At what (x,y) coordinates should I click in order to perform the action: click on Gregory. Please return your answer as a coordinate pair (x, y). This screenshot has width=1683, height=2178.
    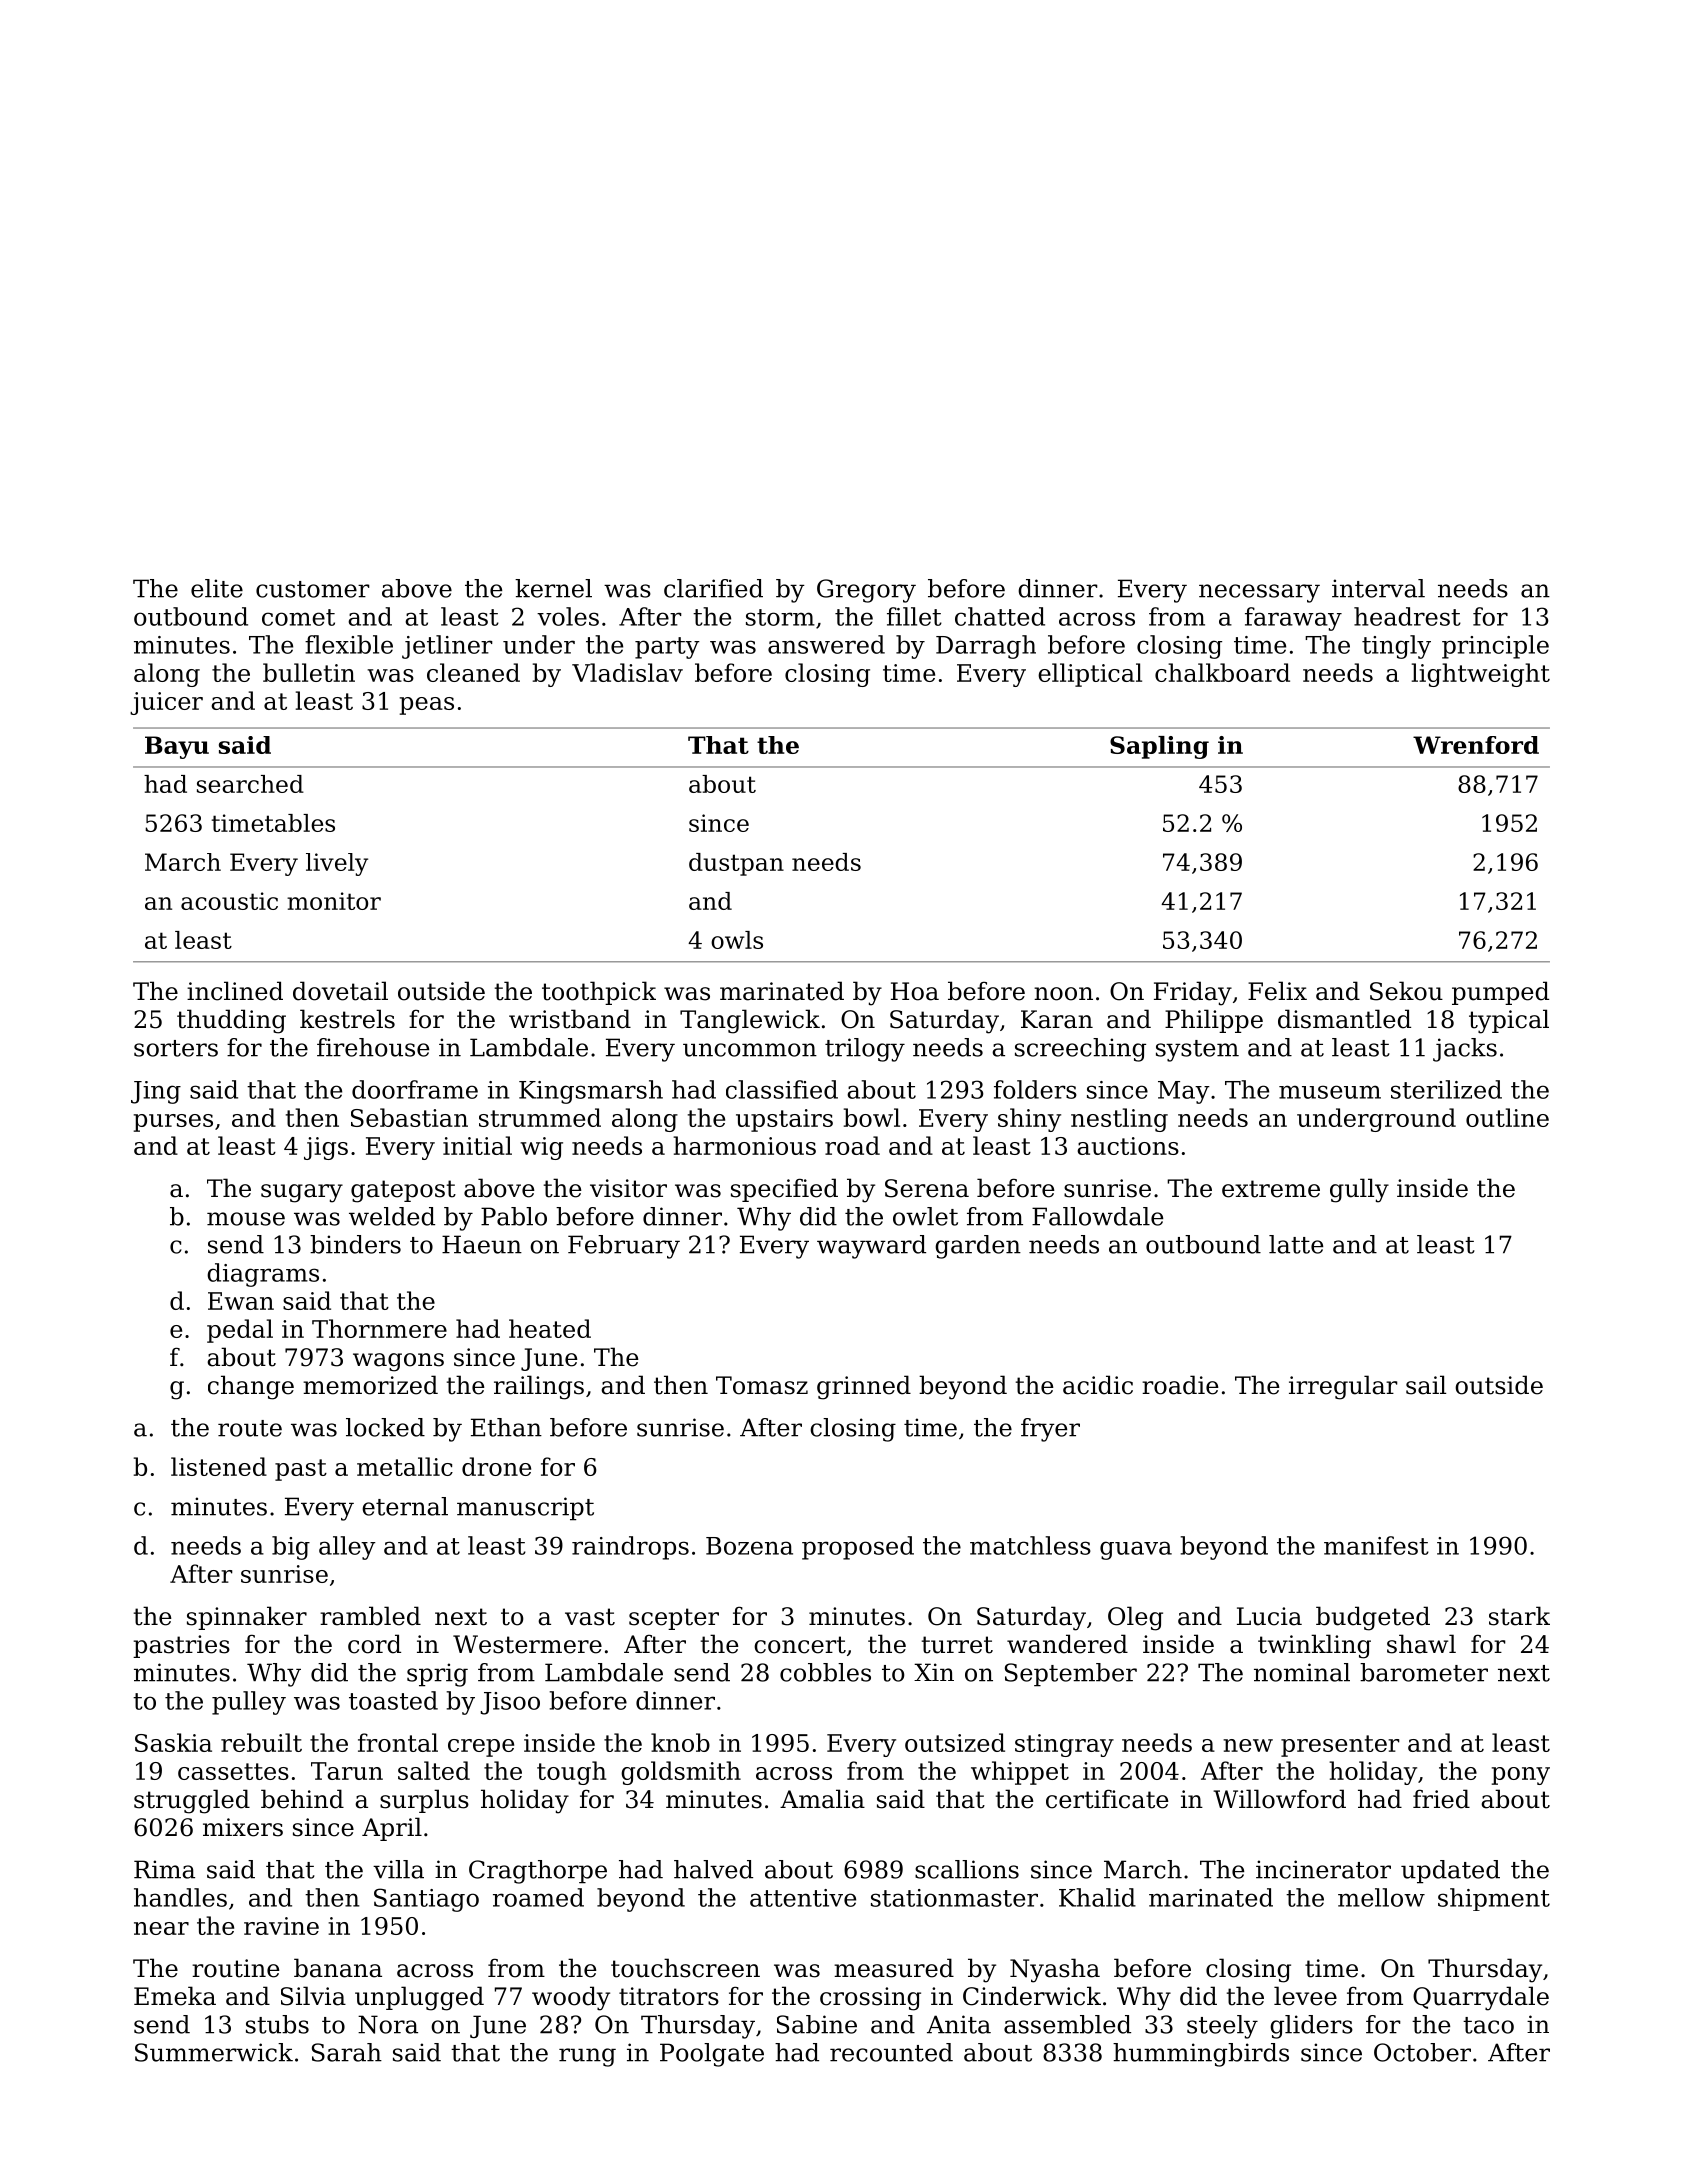
    Looking at the image, I should click on (866, 591).
